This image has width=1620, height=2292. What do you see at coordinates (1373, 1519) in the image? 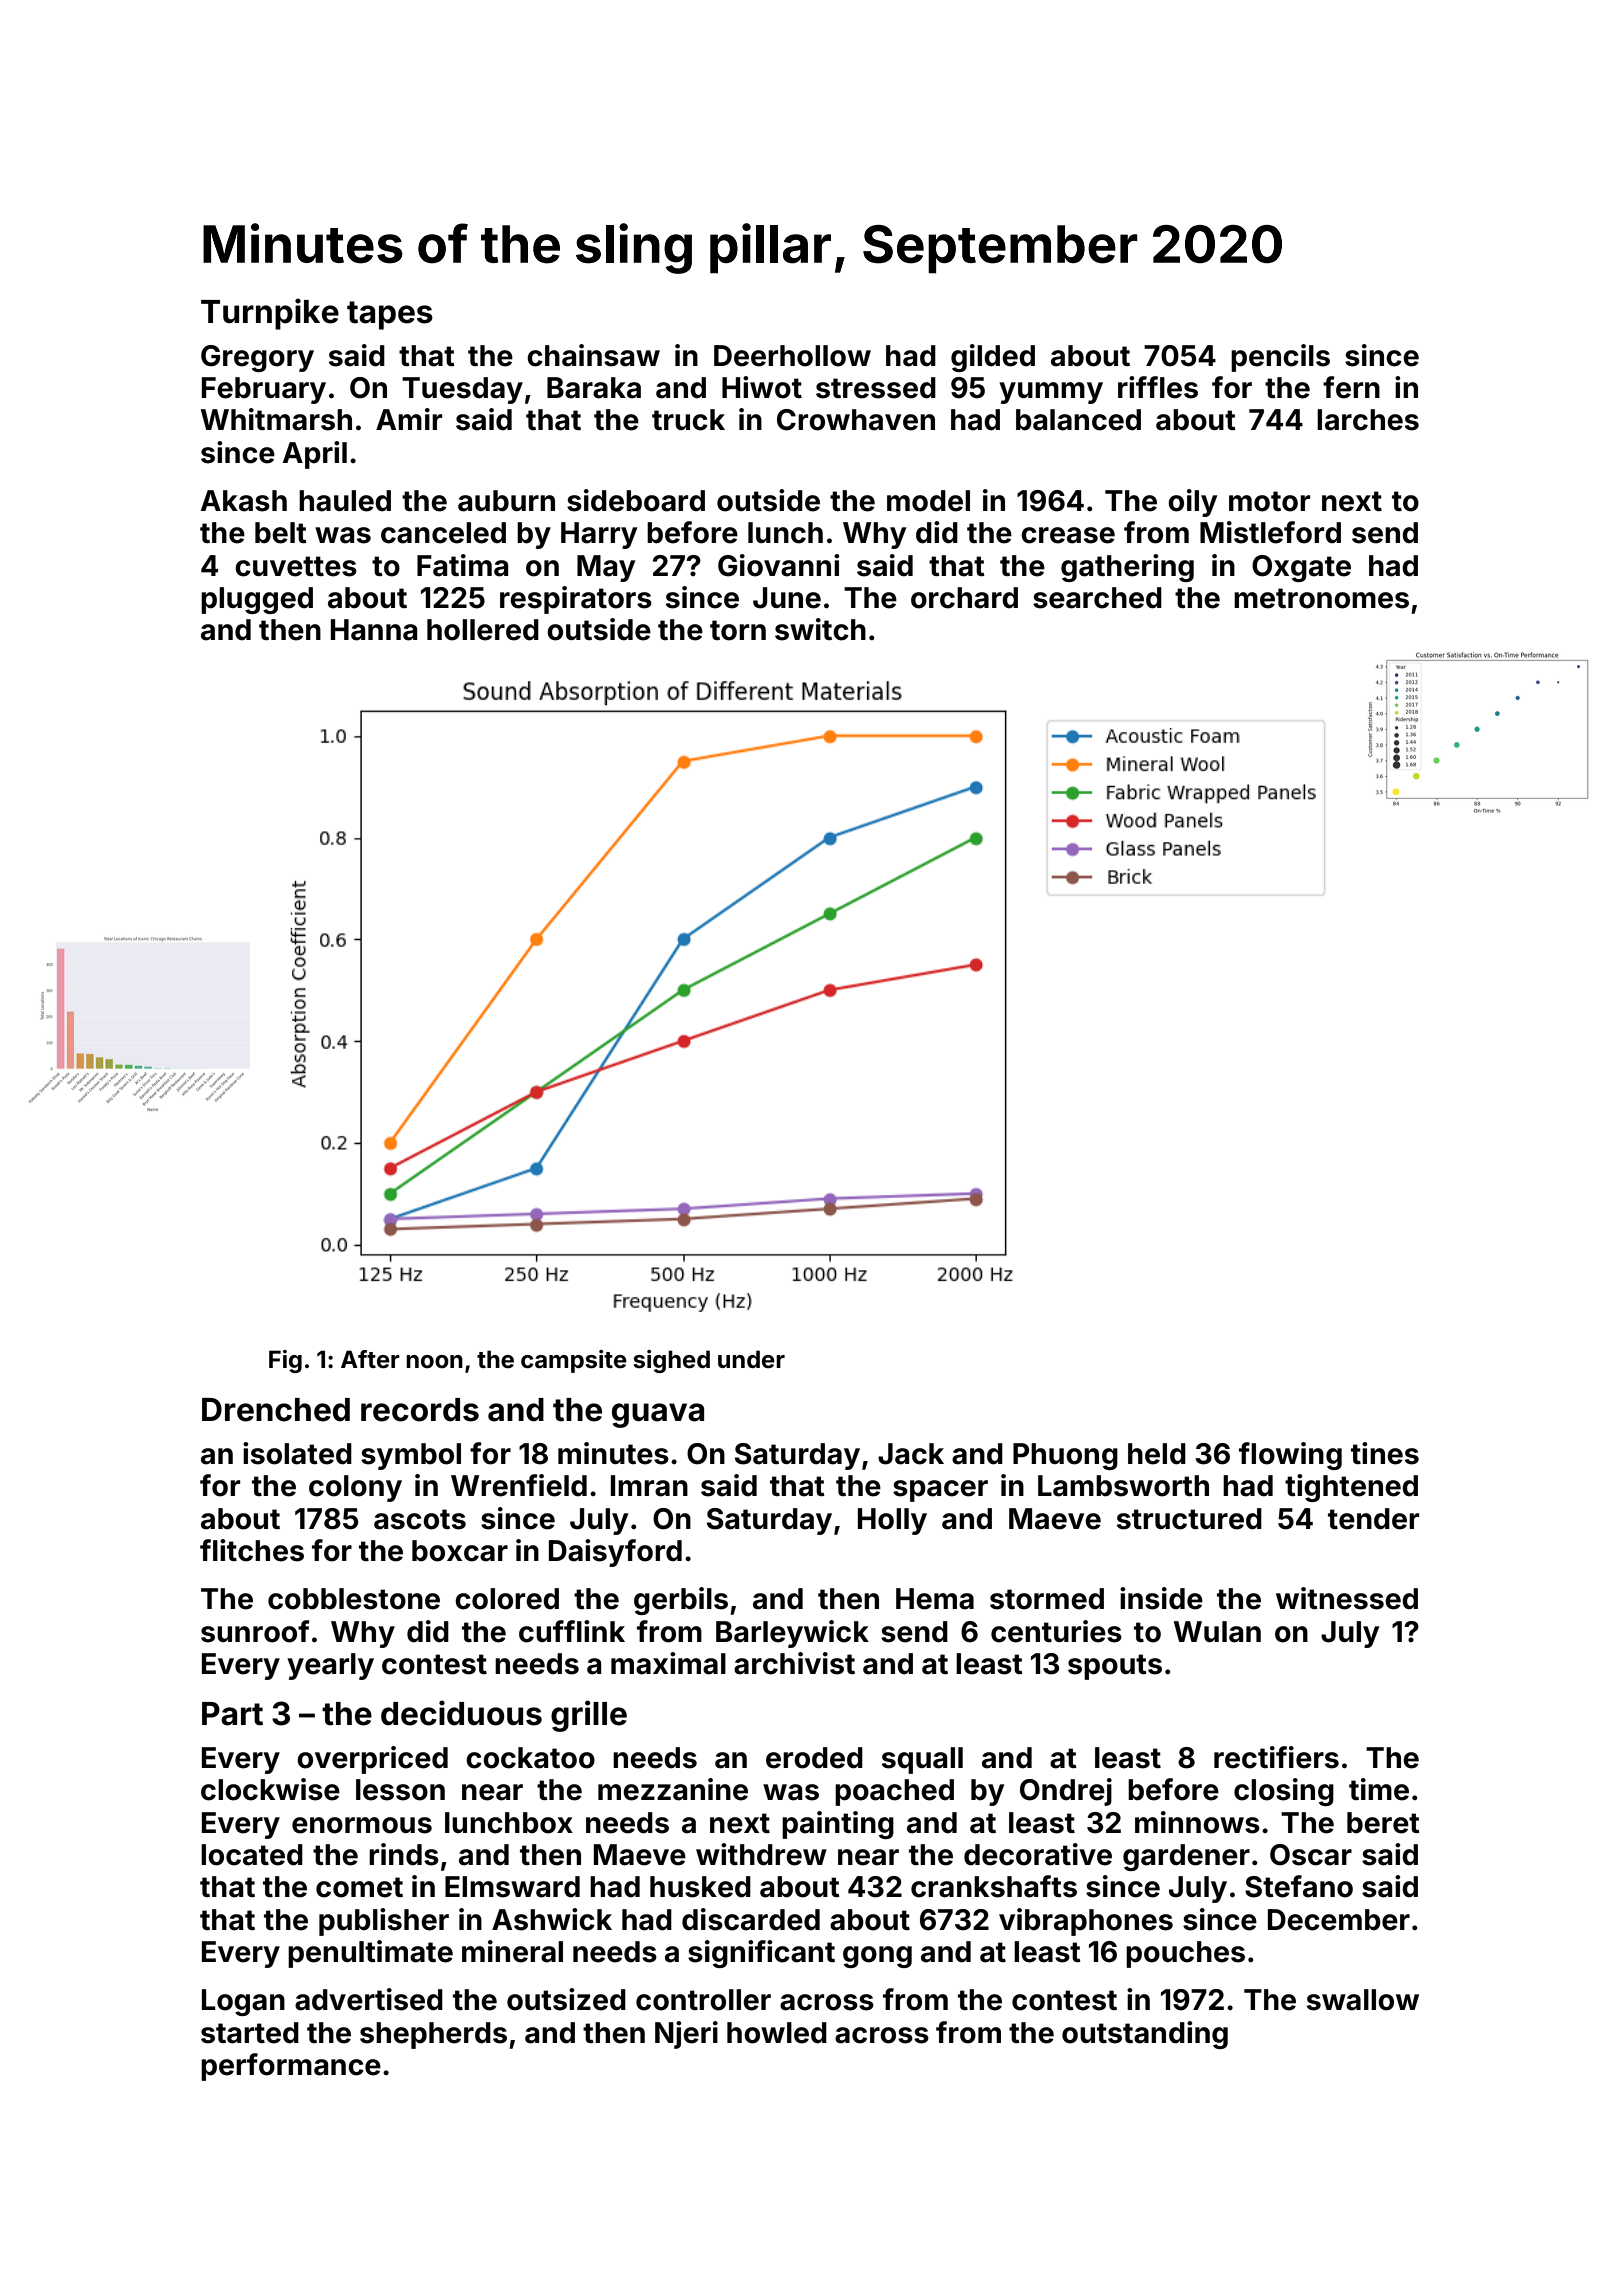
I see `tender` at bounding box center [1373, 1519].
